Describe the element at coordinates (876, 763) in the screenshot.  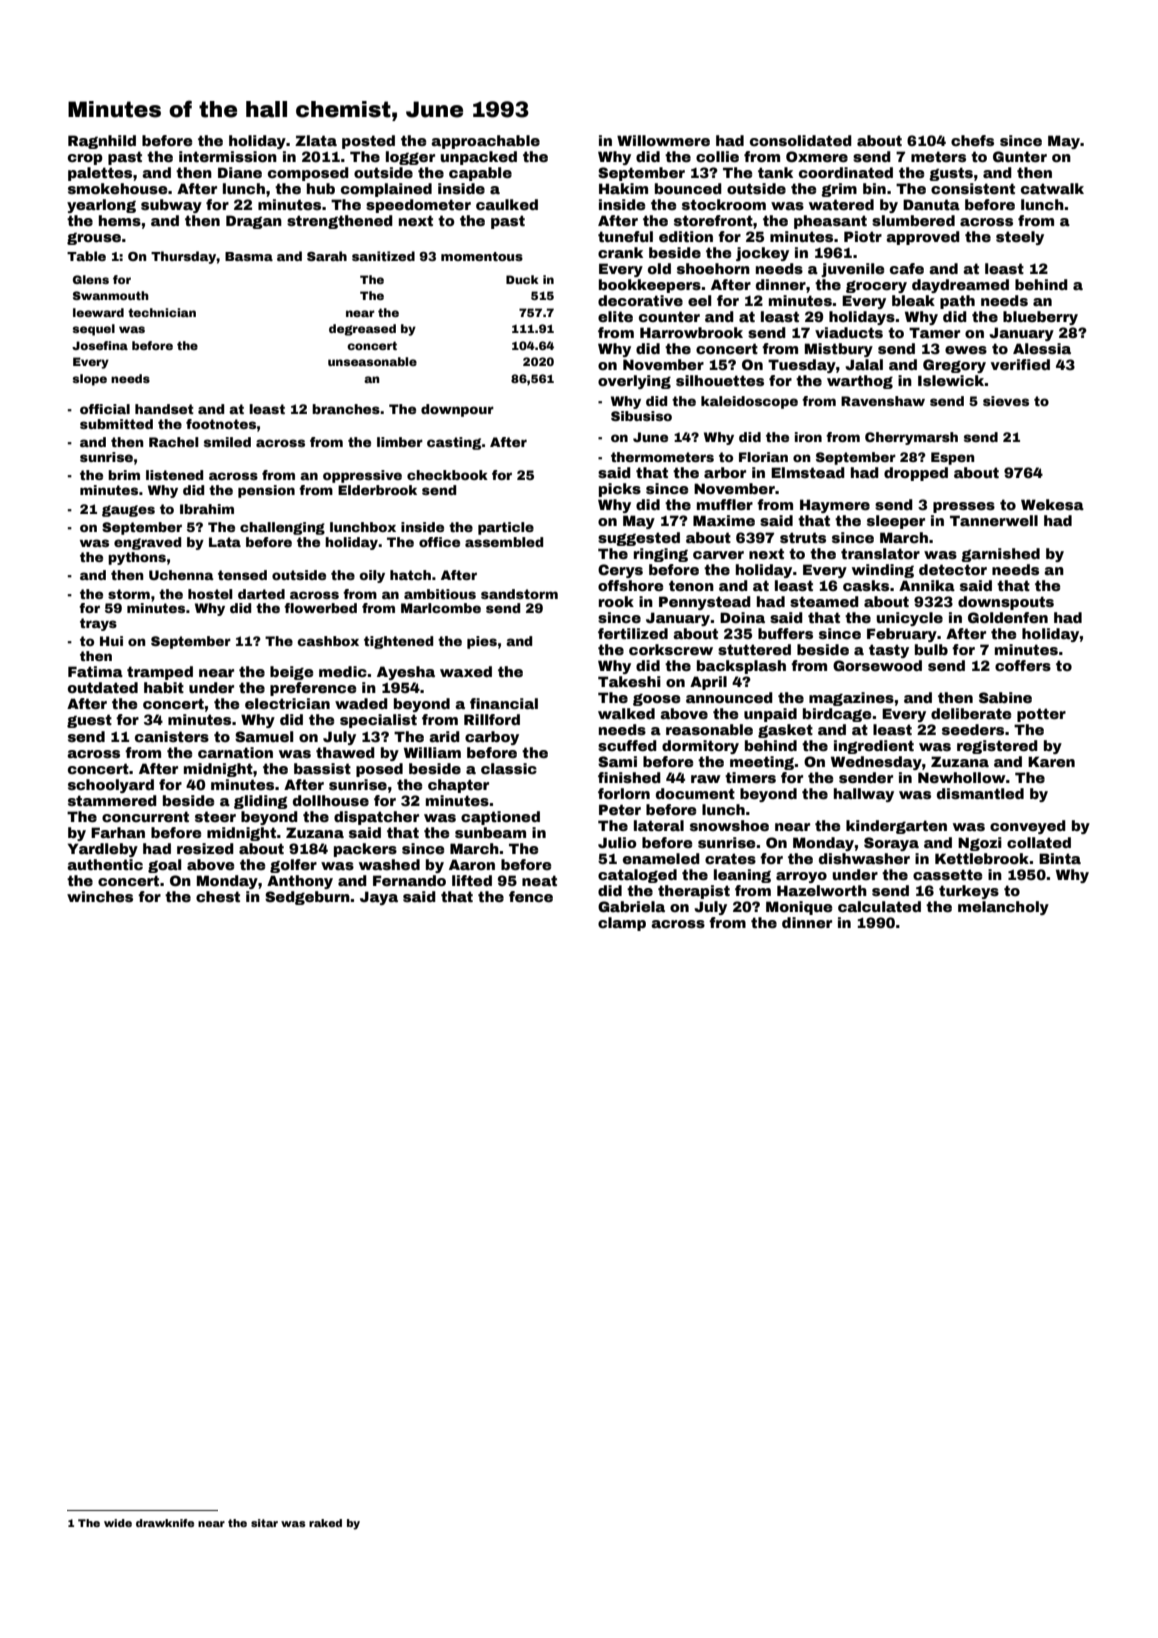
I see `Wednesday` at that location.
